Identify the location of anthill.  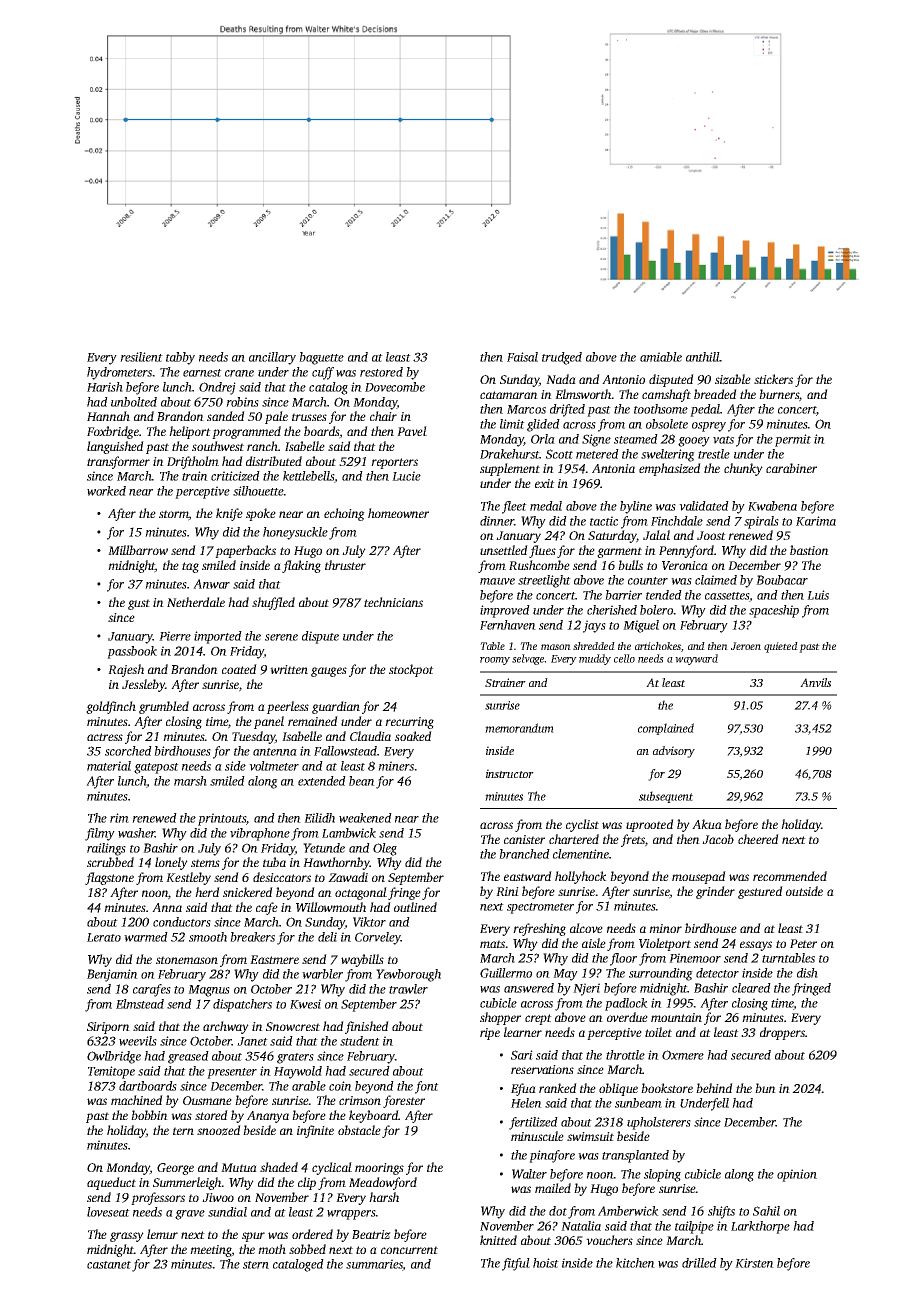
(703, 357).
